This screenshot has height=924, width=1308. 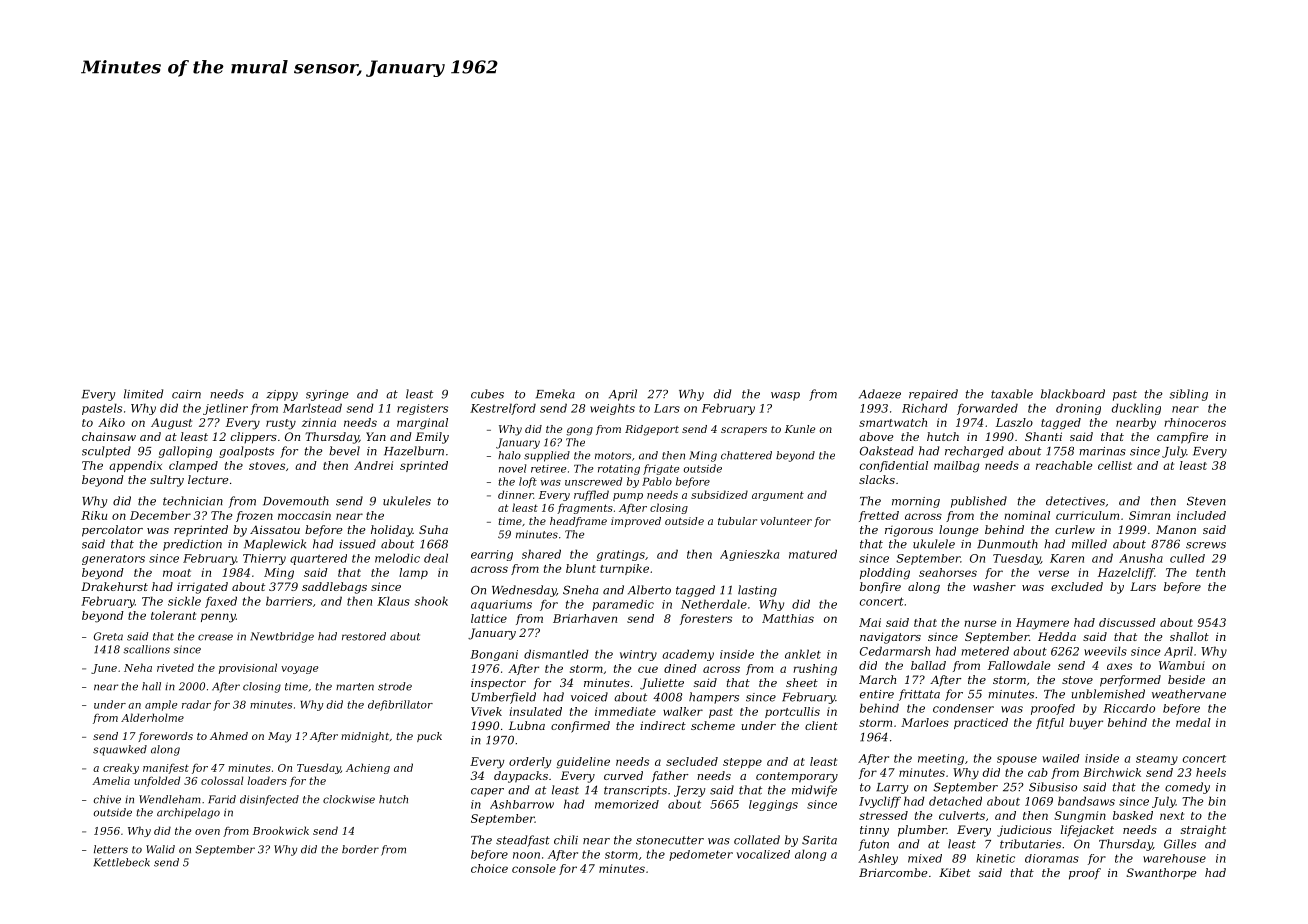 I want to click on tubular, so click(x=737, y=521).
